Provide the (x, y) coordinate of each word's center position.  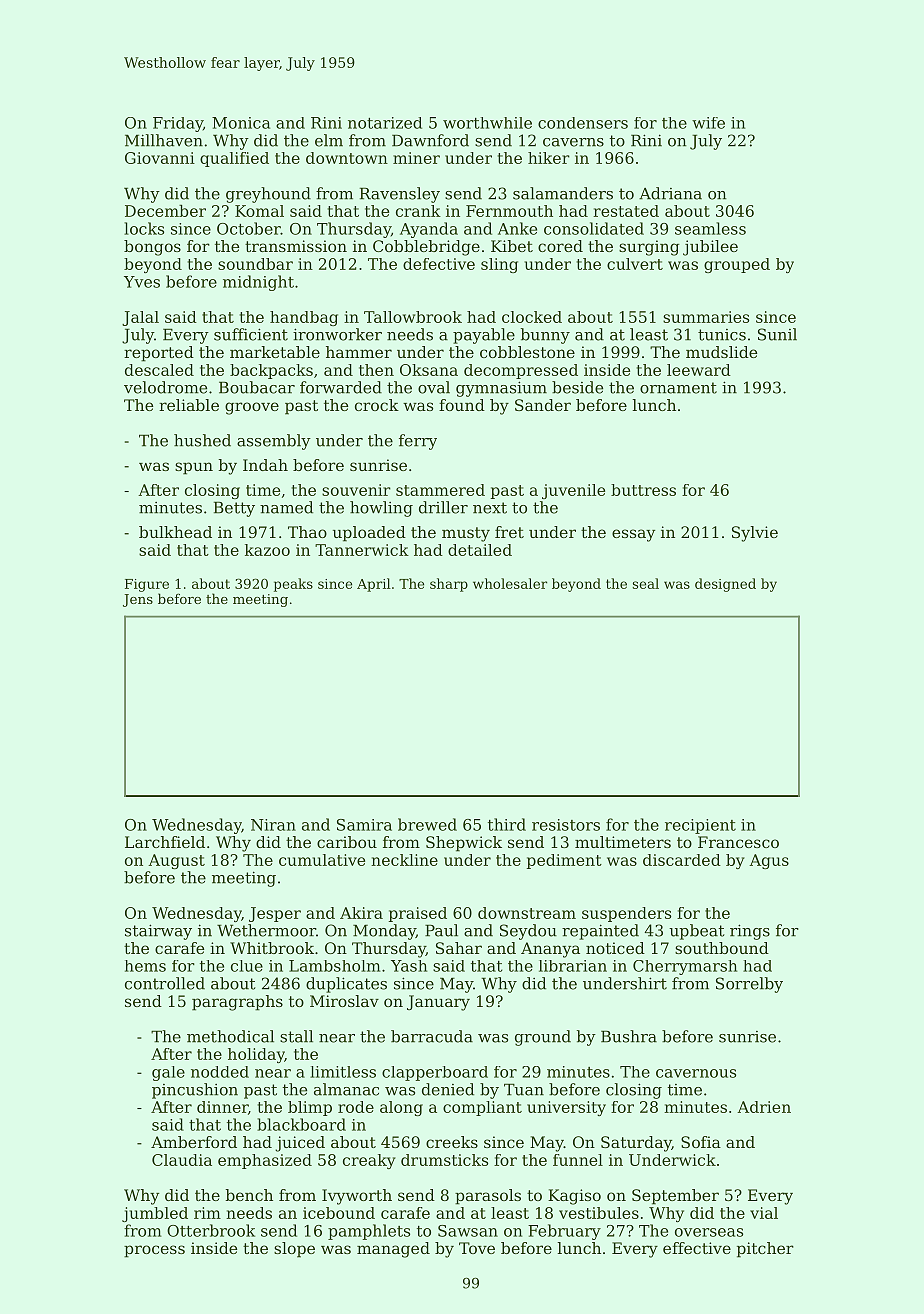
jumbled (155, 1214)
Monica (241, 123)
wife (708, 123)
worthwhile (487, 123)
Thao (307, 532)
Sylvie (755, 534)
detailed (480, 550)
